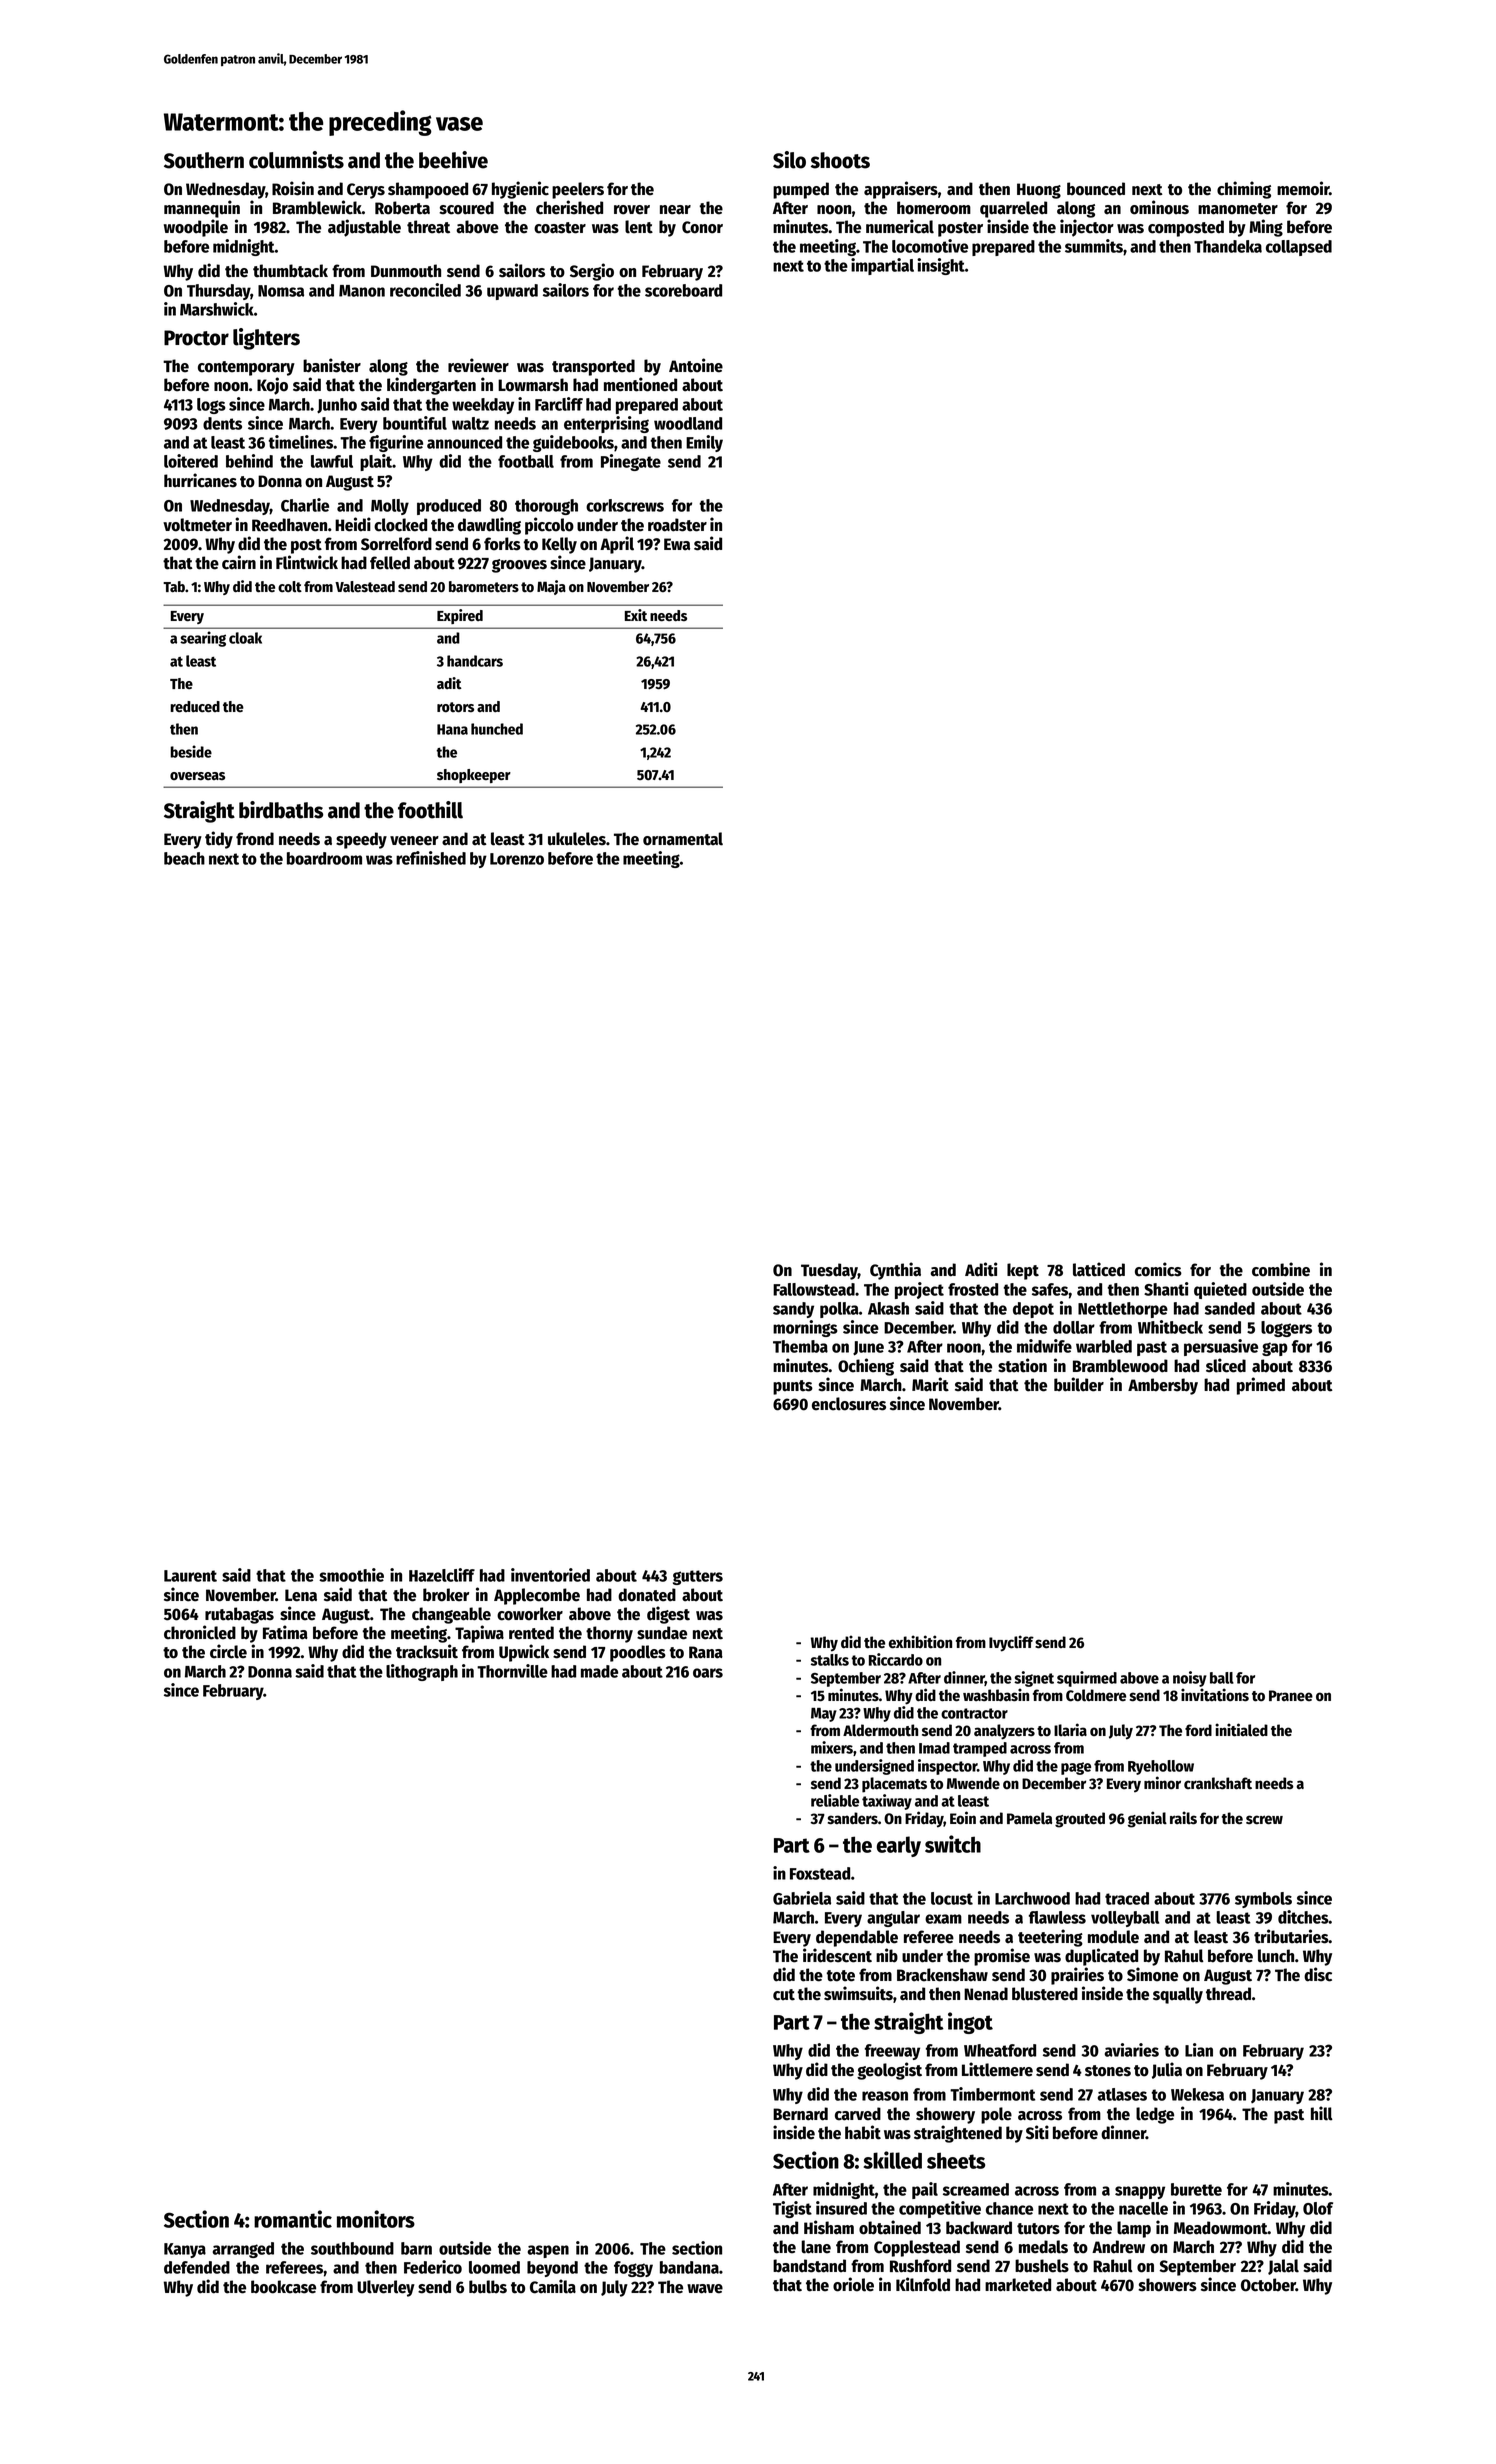 This document has height=2464, width=1496. I want to click on Bramblewick, so click(317, 207).
